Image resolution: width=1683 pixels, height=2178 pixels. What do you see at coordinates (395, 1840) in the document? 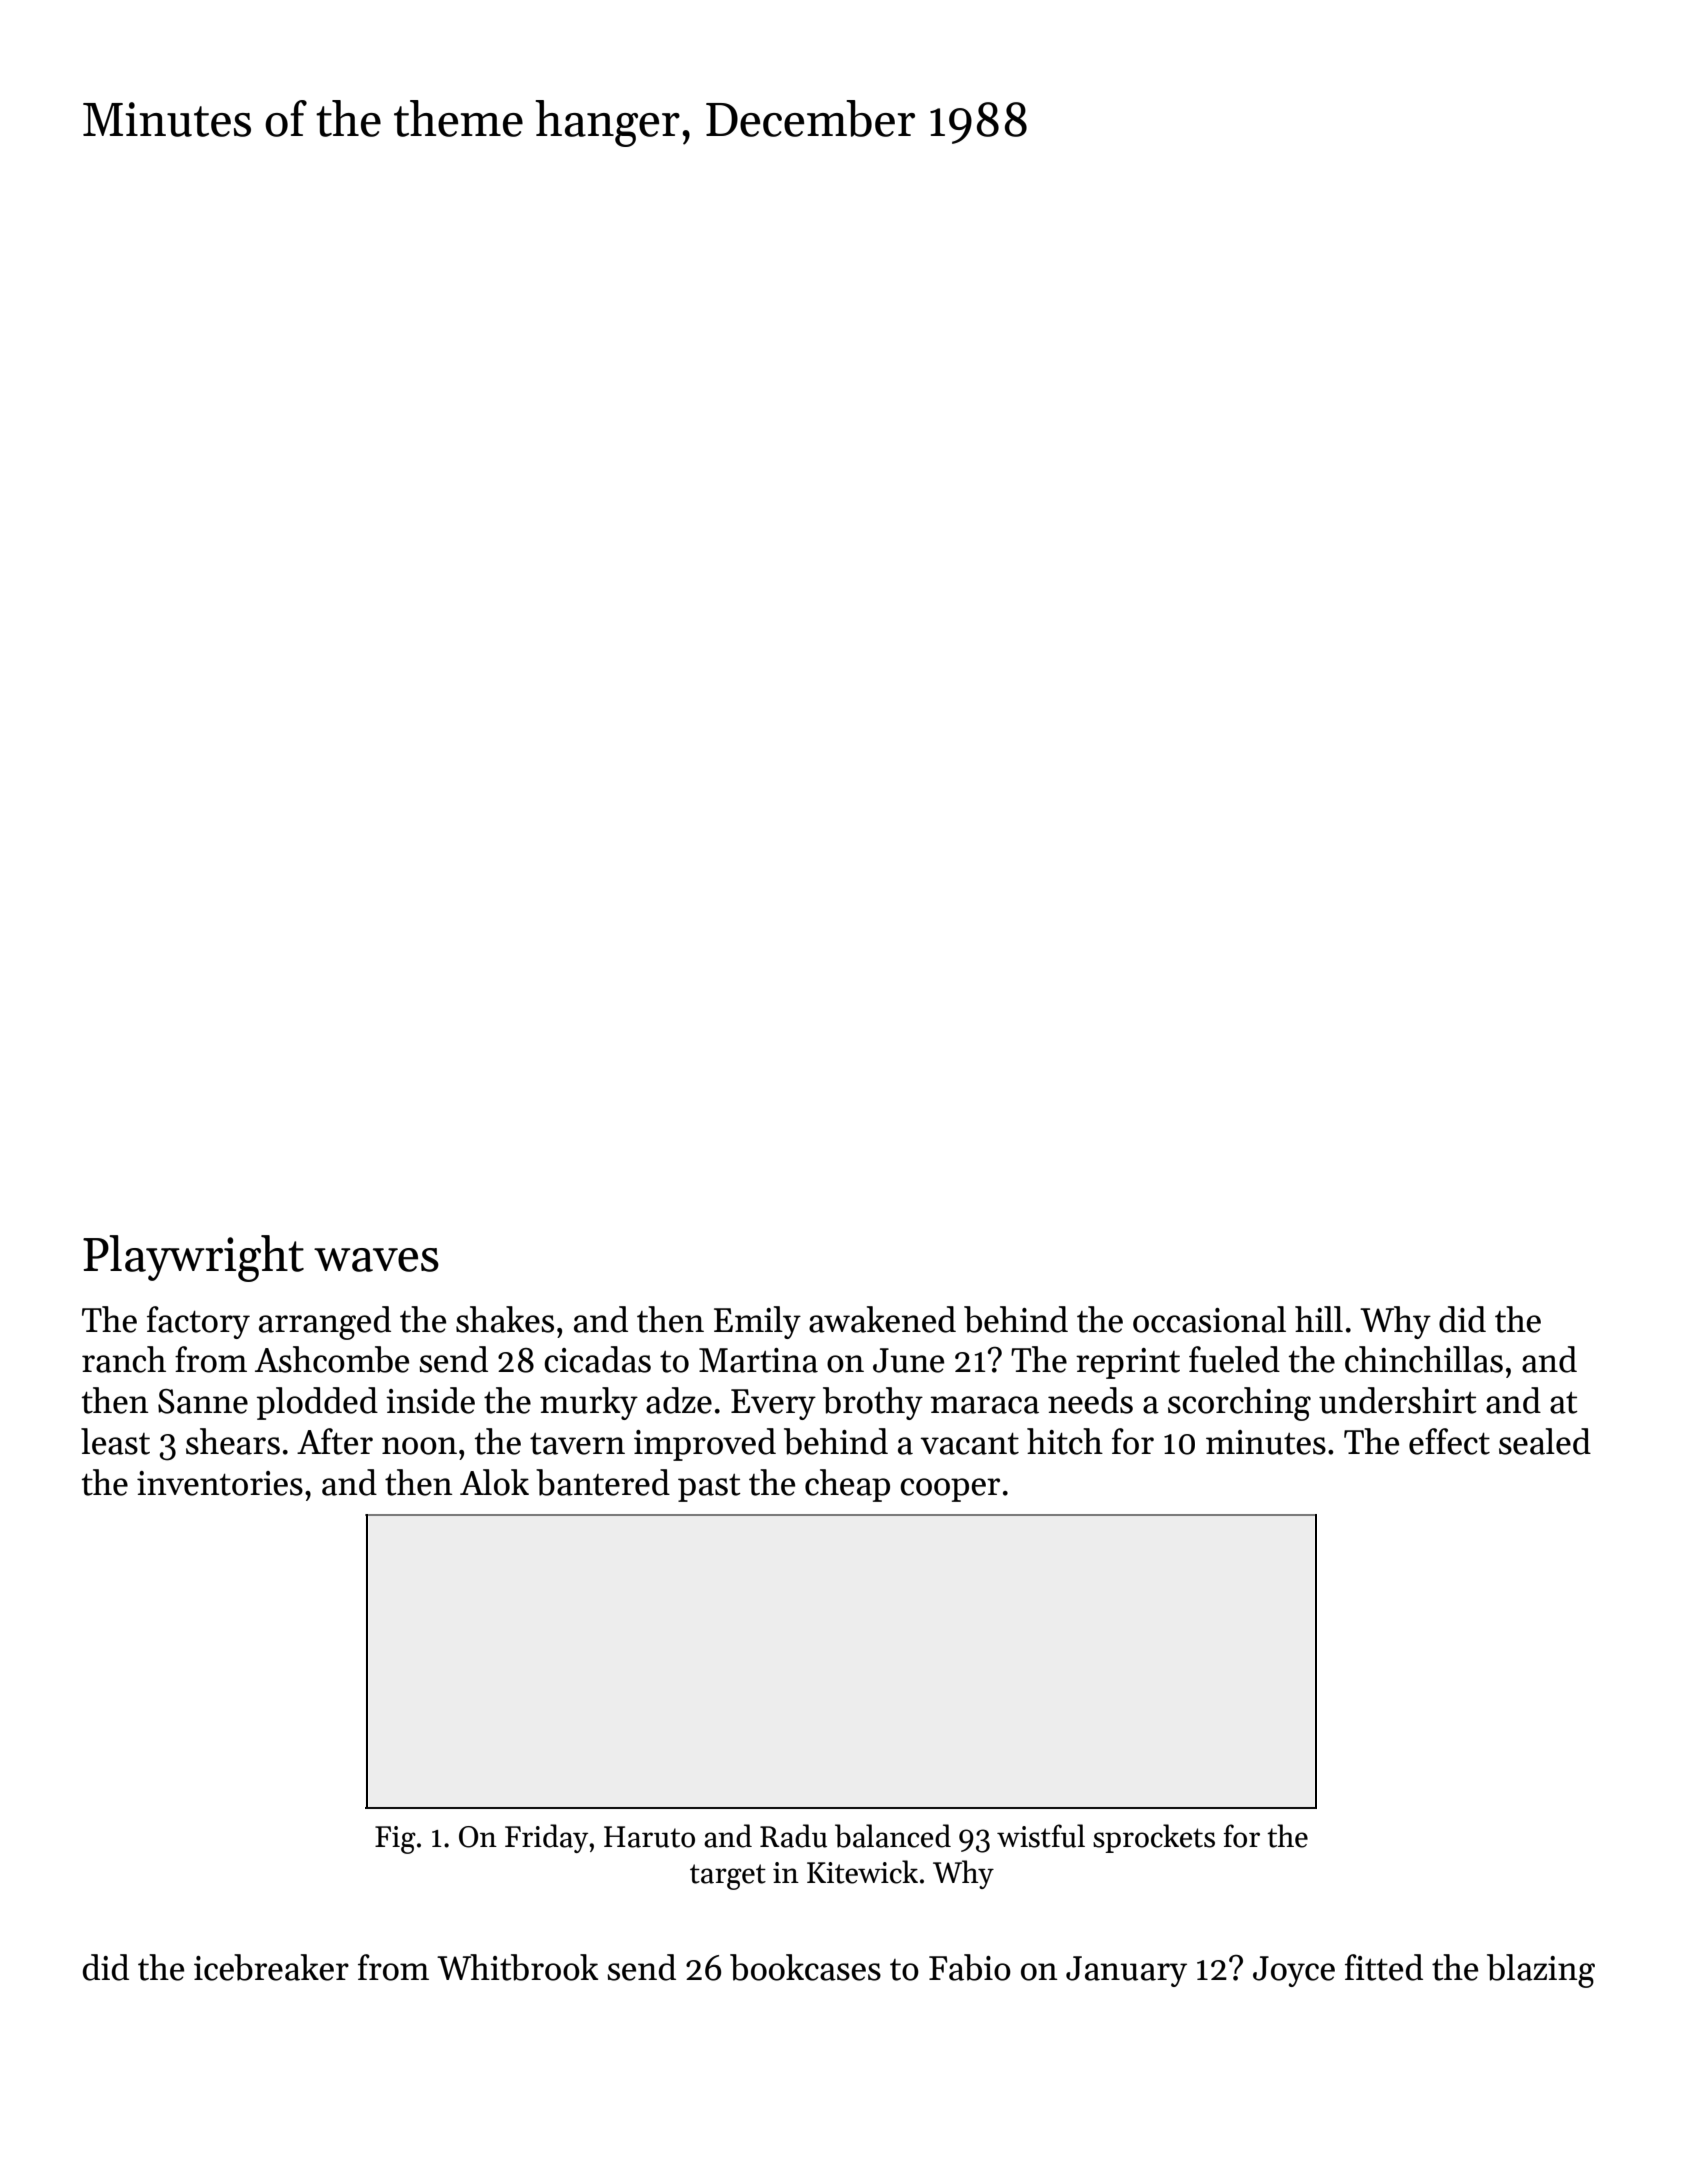
I see `Fig` at bounding box center [395, 1840].
